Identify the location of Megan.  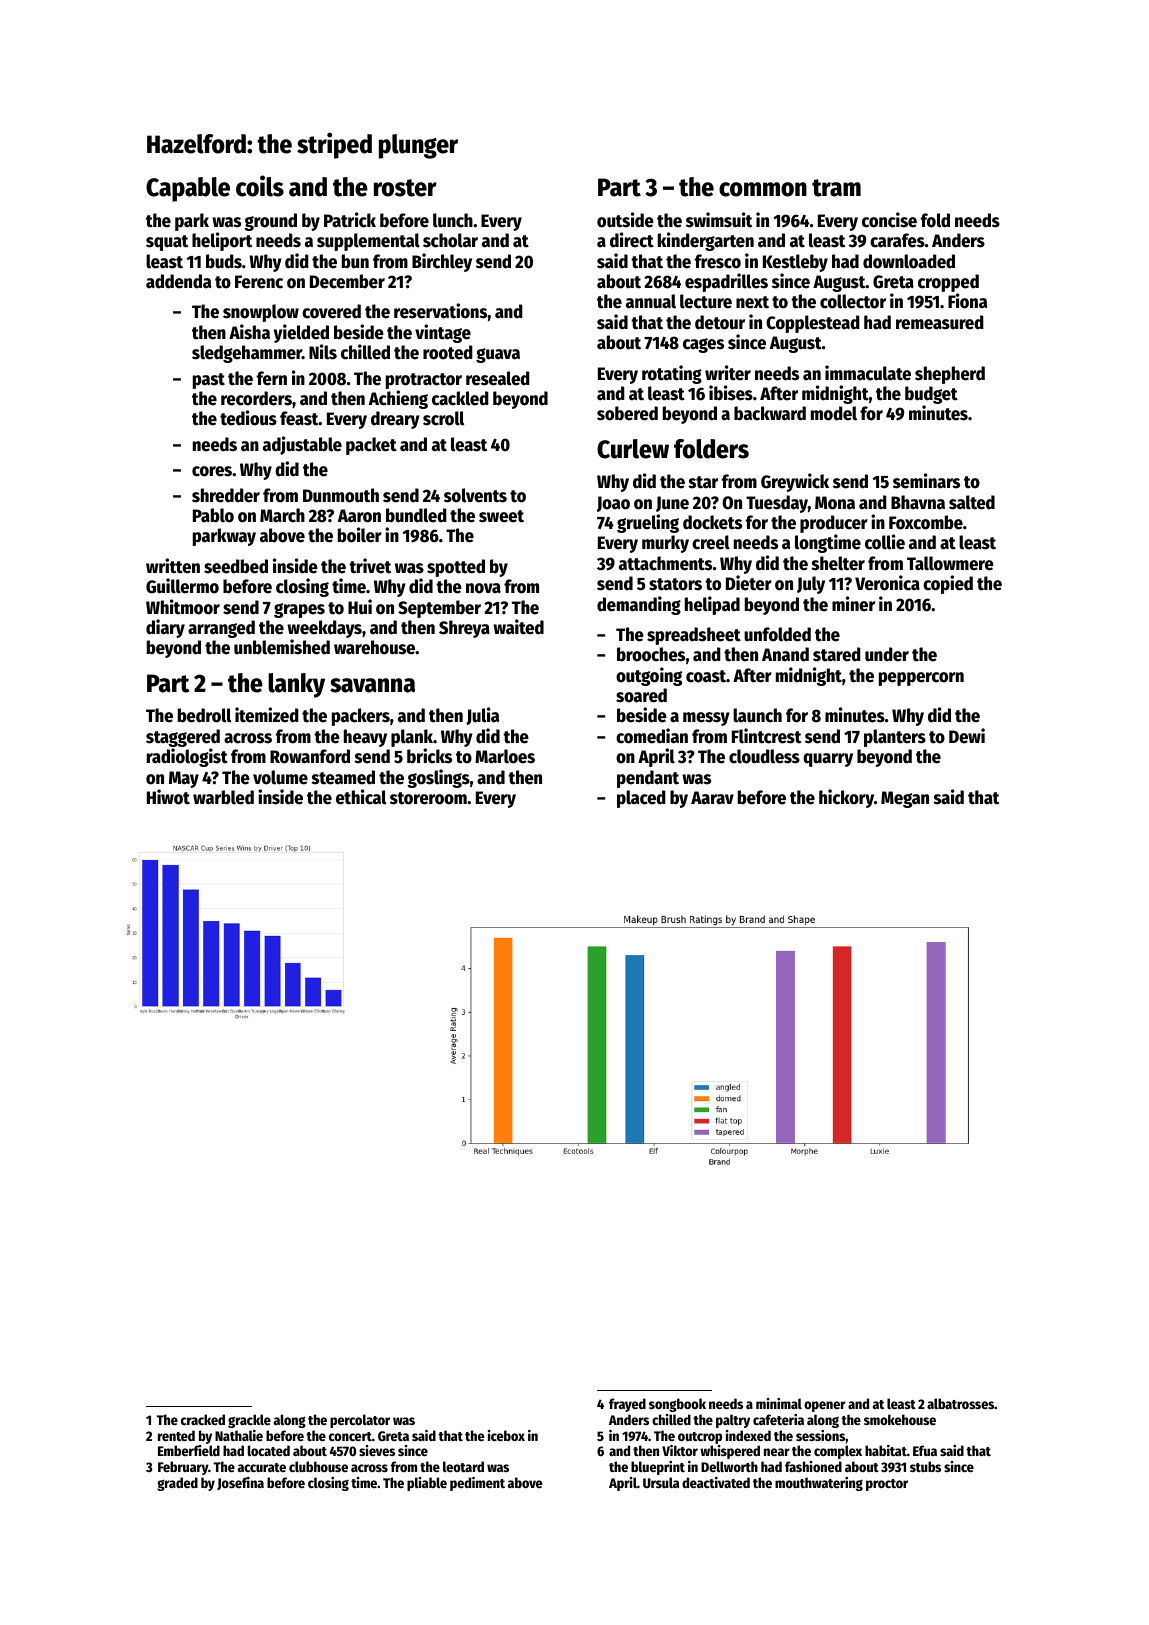
(905, 799).
